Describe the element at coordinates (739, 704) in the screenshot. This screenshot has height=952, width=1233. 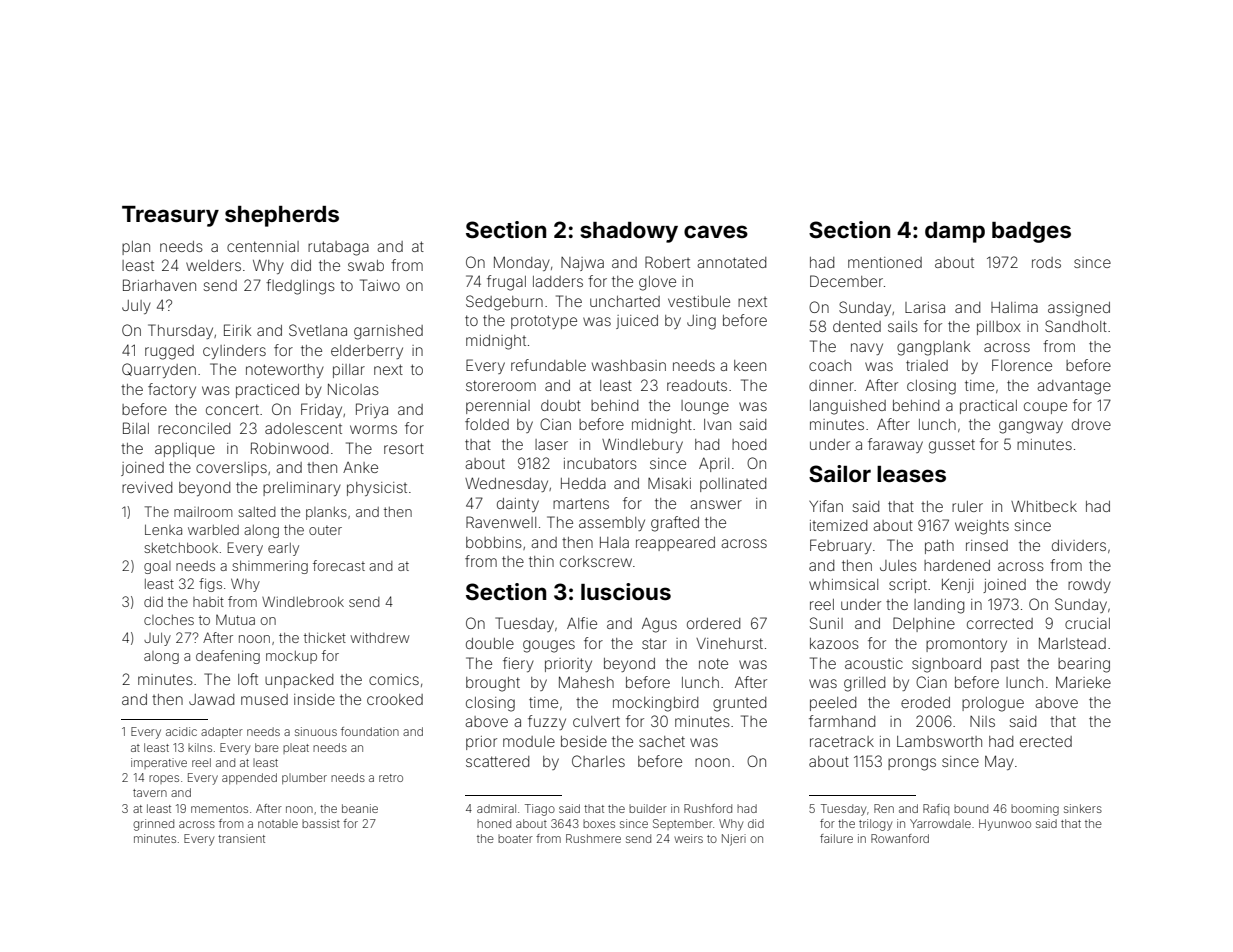
I see `grunted` at that location.
